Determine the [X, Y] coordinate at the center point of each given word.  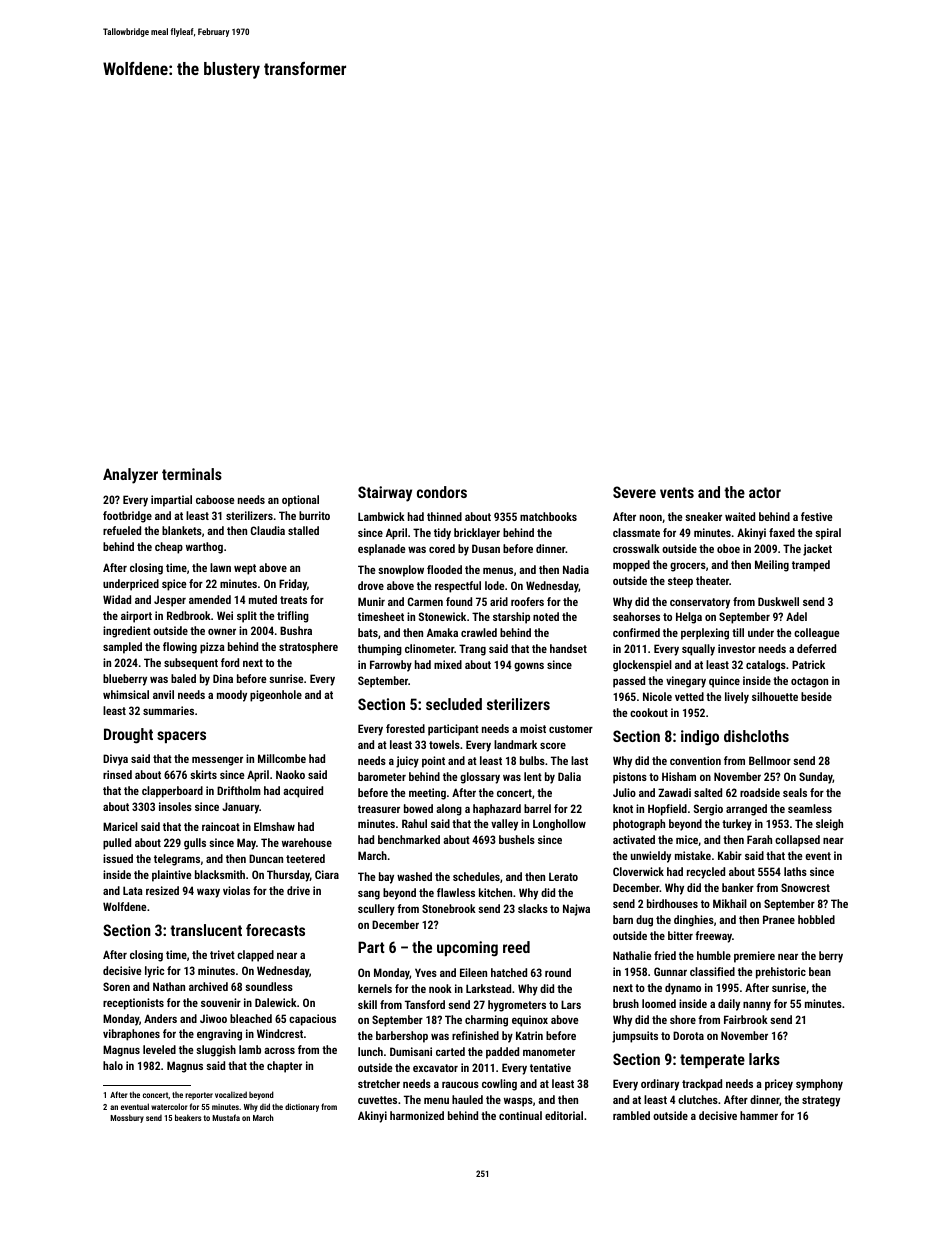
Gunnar [670, 971]
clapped [255, 956]
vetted [689, 696]
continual [520, 1115]
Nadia [576, 569]
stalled [303, 530]
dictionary [302, 1107]
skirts [203, 774]
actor [765, 492]
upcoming [467, 949]
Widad [117, 599]
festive [816, 516]
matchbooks [548, 516]
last [579, 760]
